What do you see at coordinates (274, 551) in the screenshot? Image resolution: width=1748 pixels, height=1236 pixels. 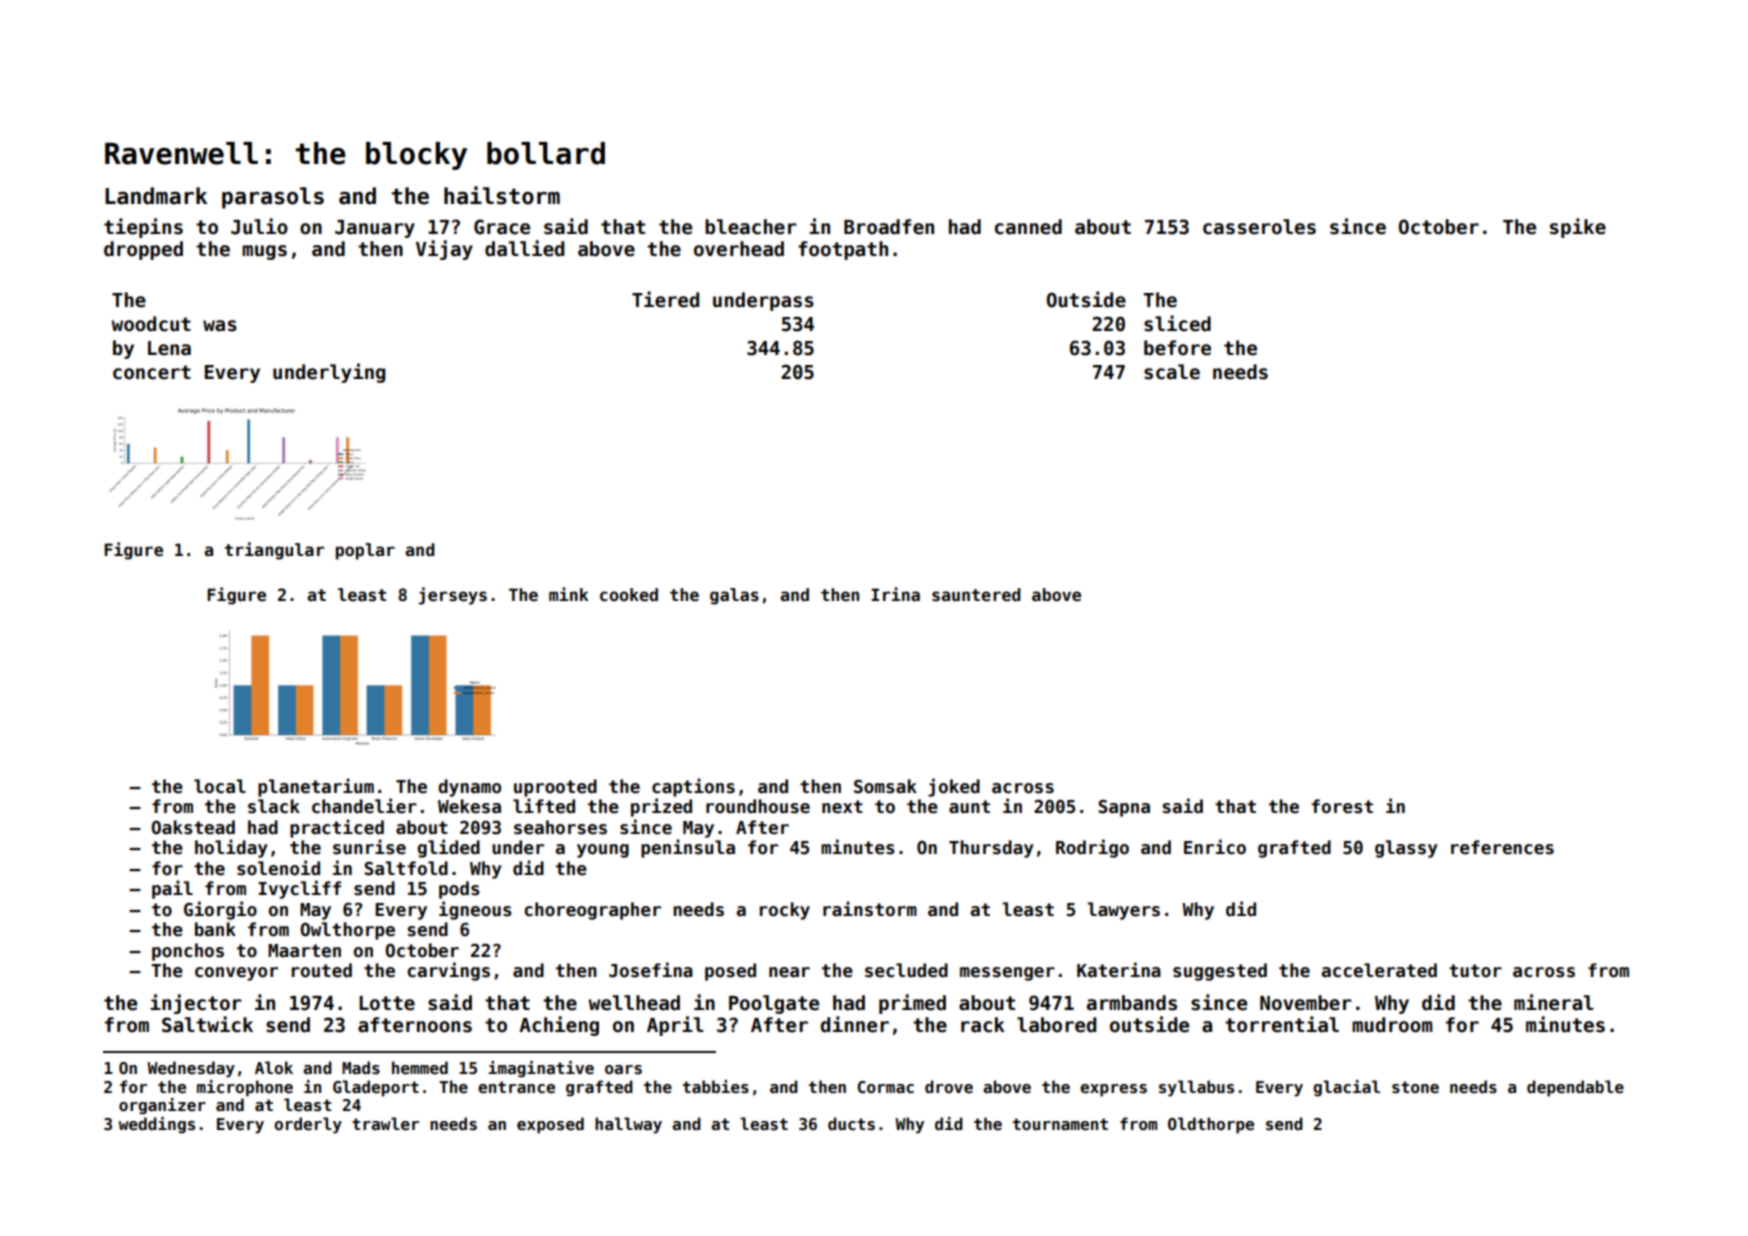 I see `triangular` at bounding box center [274, 551].
